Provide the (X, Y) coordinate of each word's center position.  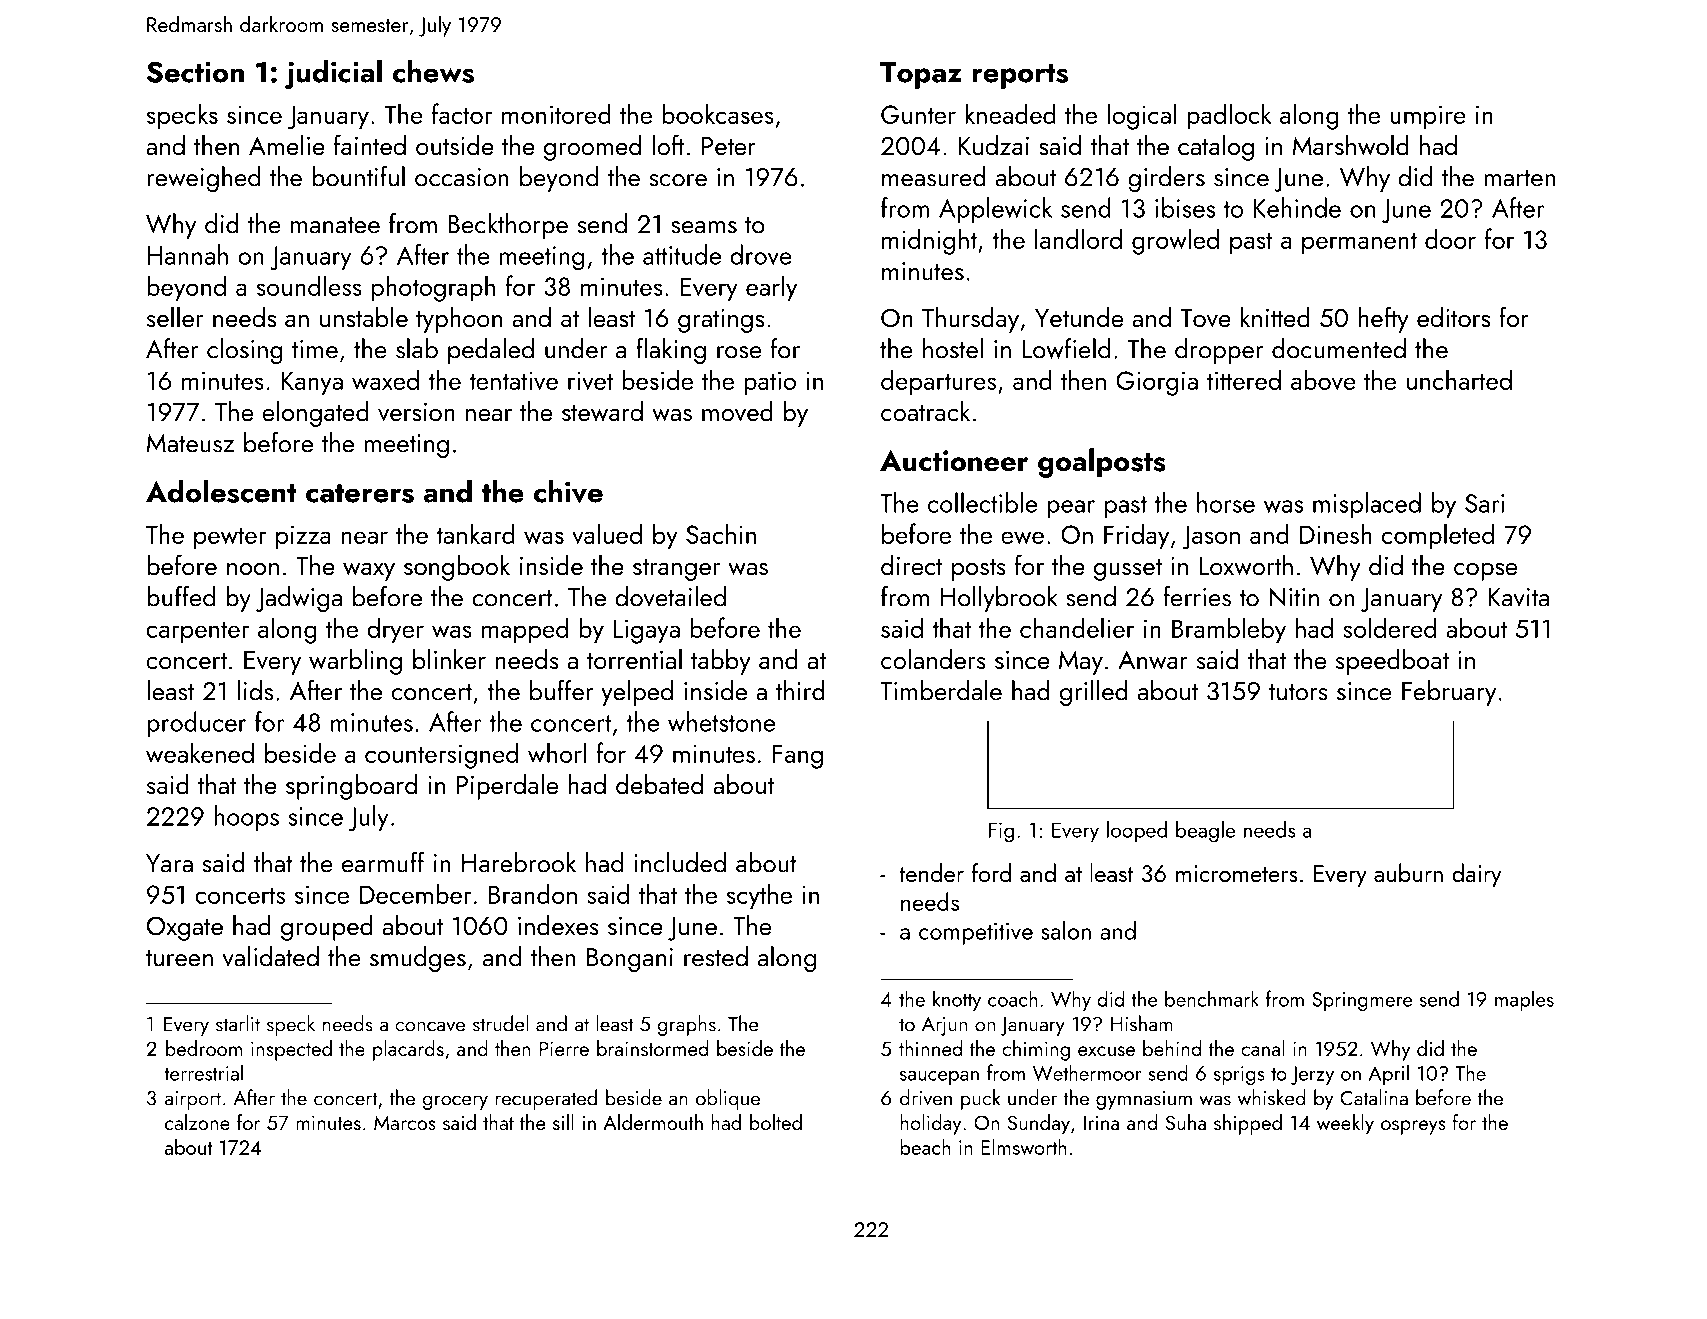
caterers (360, 493)
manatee (335, 225)
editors (1453, 317)
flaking (671, 351)
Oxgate (185, 928)
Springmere (1362, 1001)
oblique (728, 1099)
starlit (238, 1023)
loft (668, 144)
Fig (1001, 832)
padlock (1229, 116)
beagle (1205, 831)
